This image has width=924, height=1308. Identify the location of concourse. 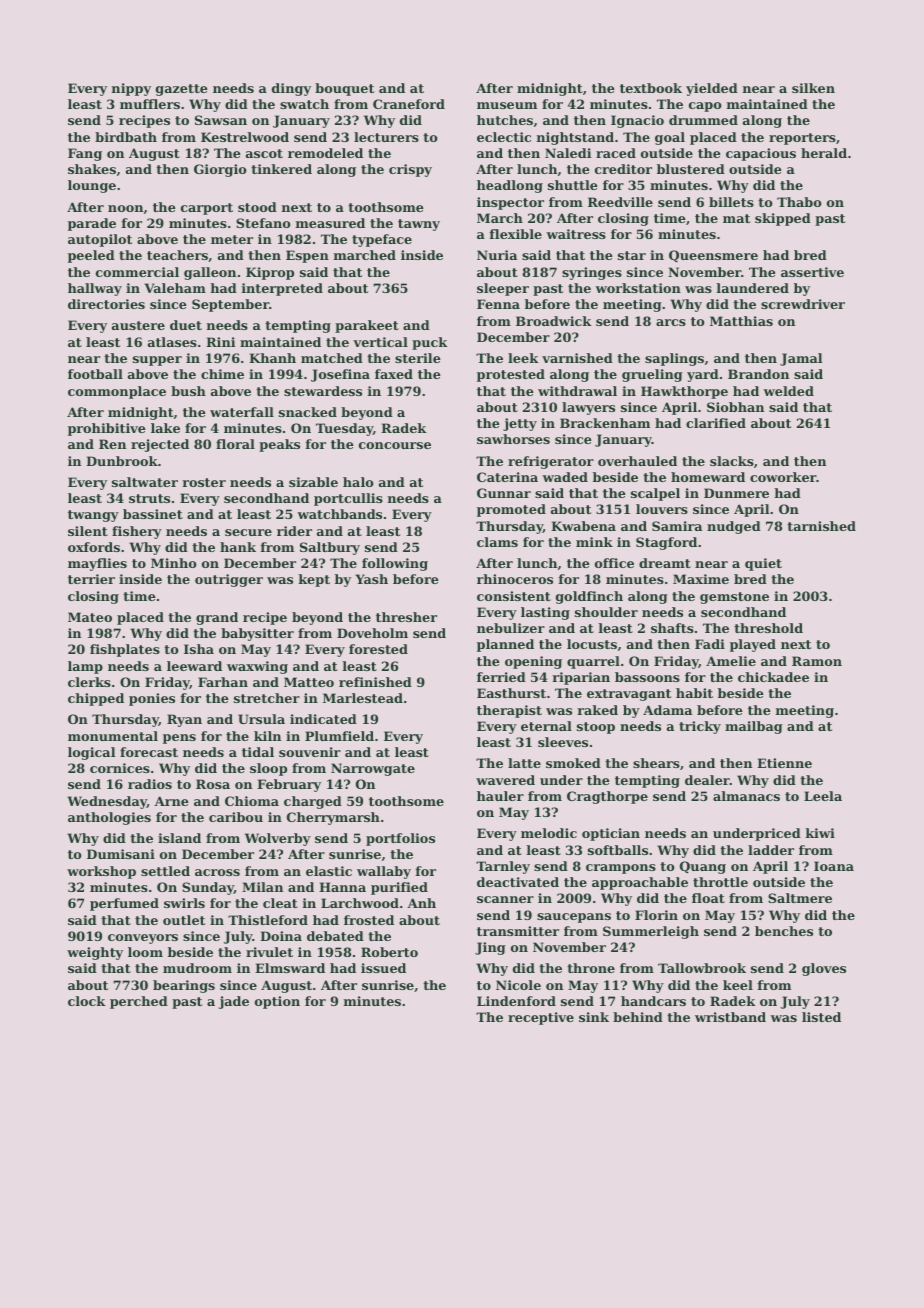
(395, 445).
